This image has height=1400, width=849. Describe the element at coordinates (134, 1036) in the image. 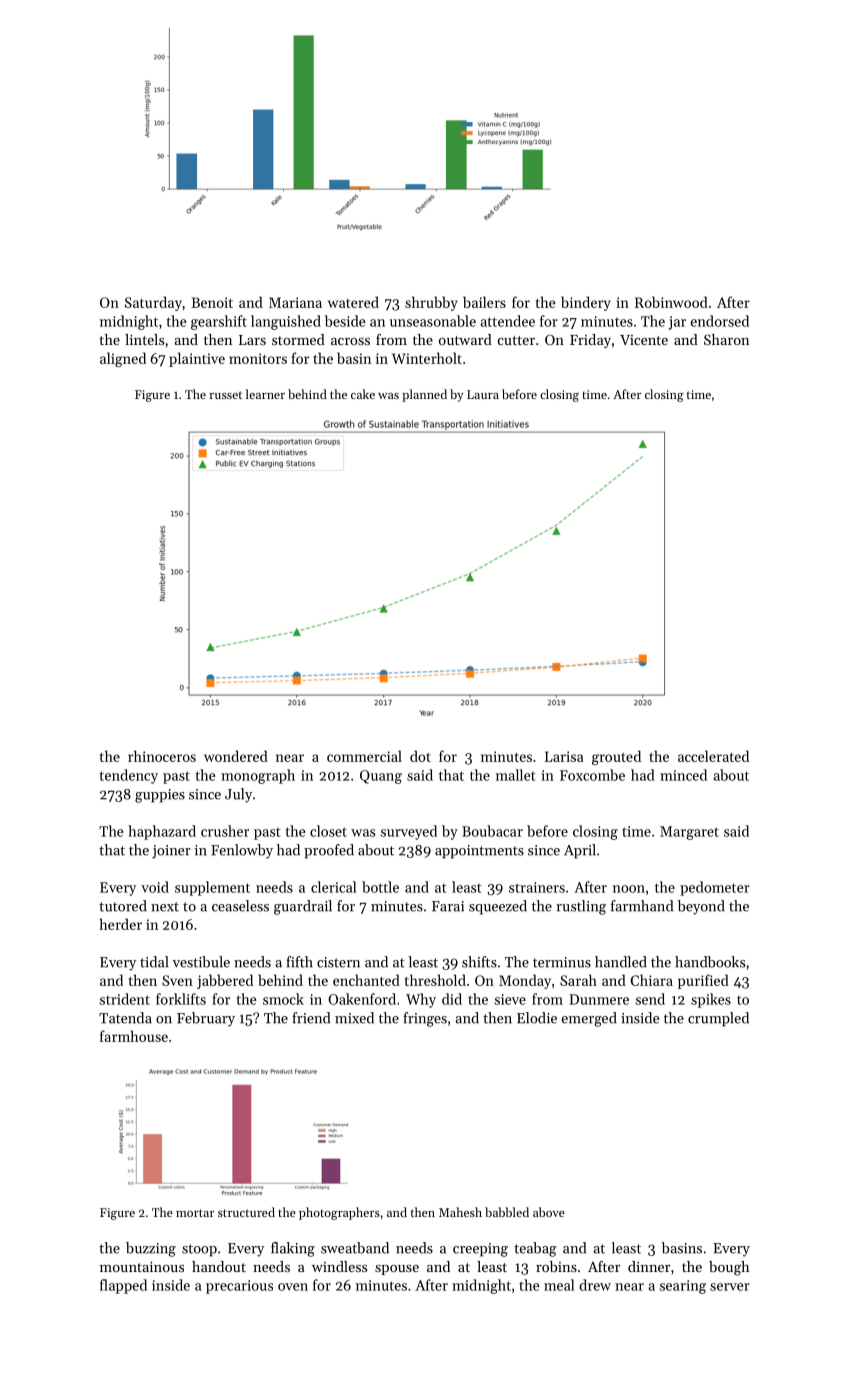

I see `farmhouse` at that location.
